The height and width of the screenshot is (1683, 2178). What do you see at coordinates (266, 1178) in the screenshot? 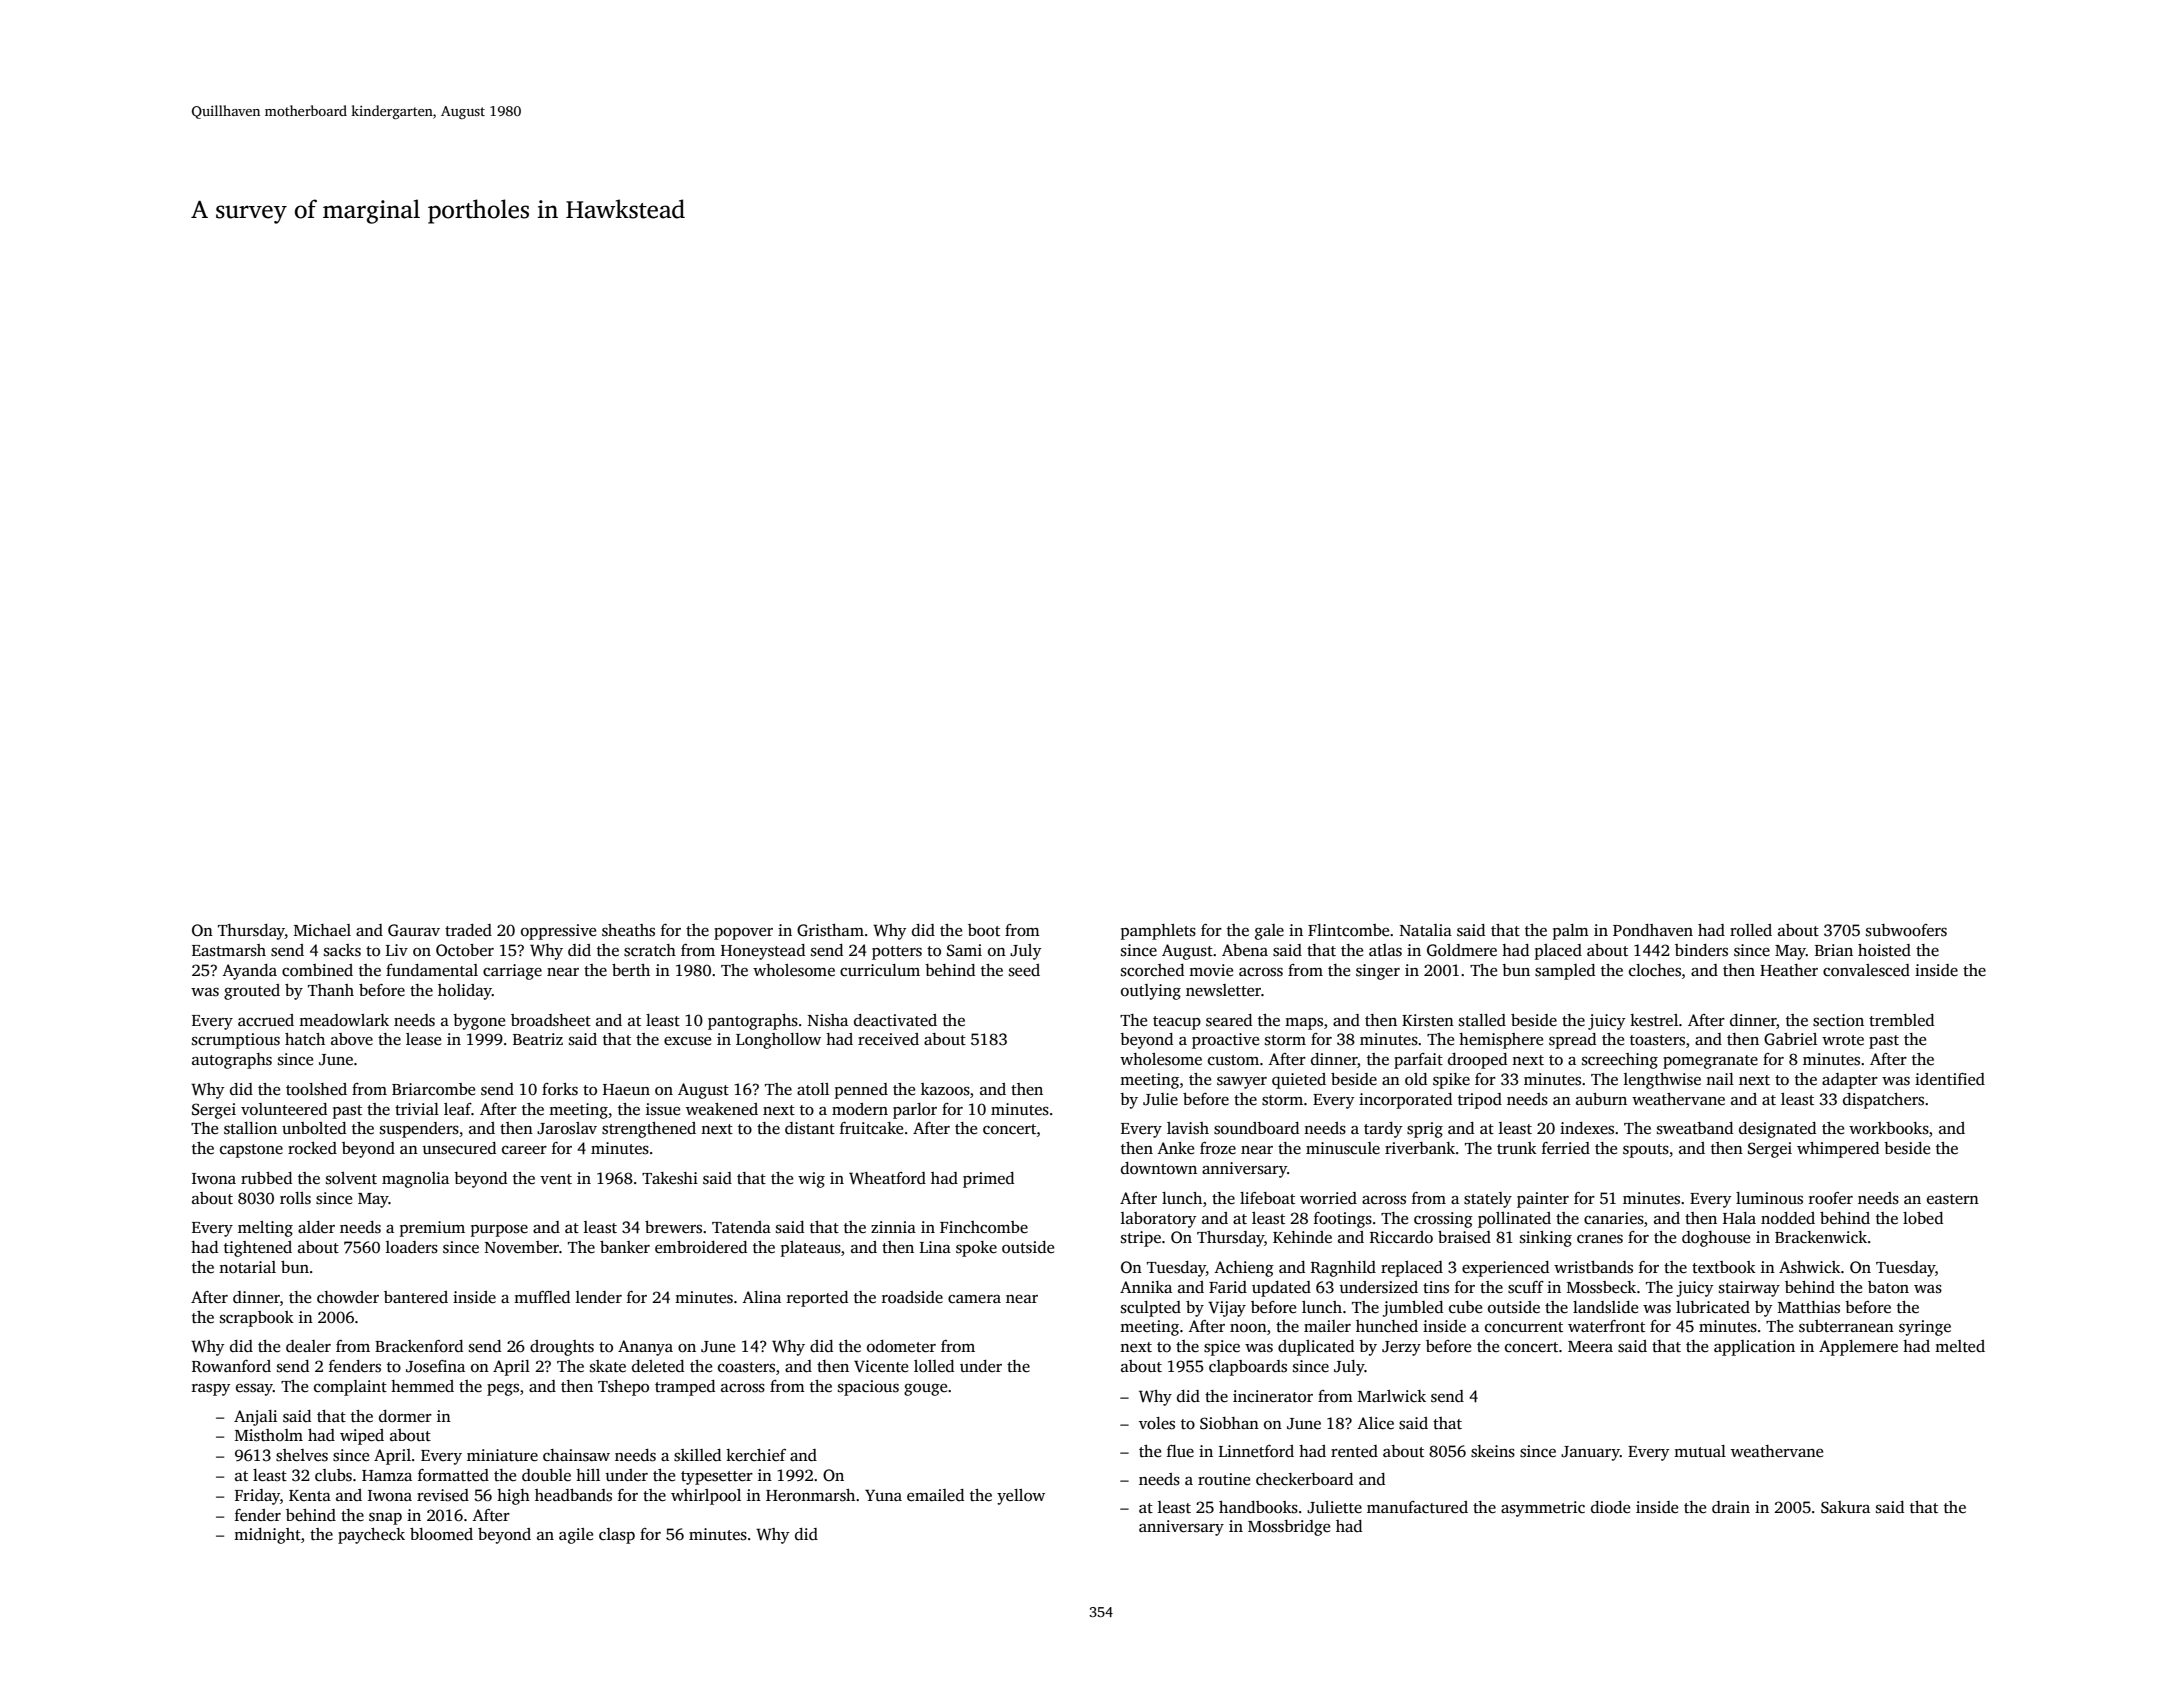
I see `rubbed` at bounding box center [266, 1178].
